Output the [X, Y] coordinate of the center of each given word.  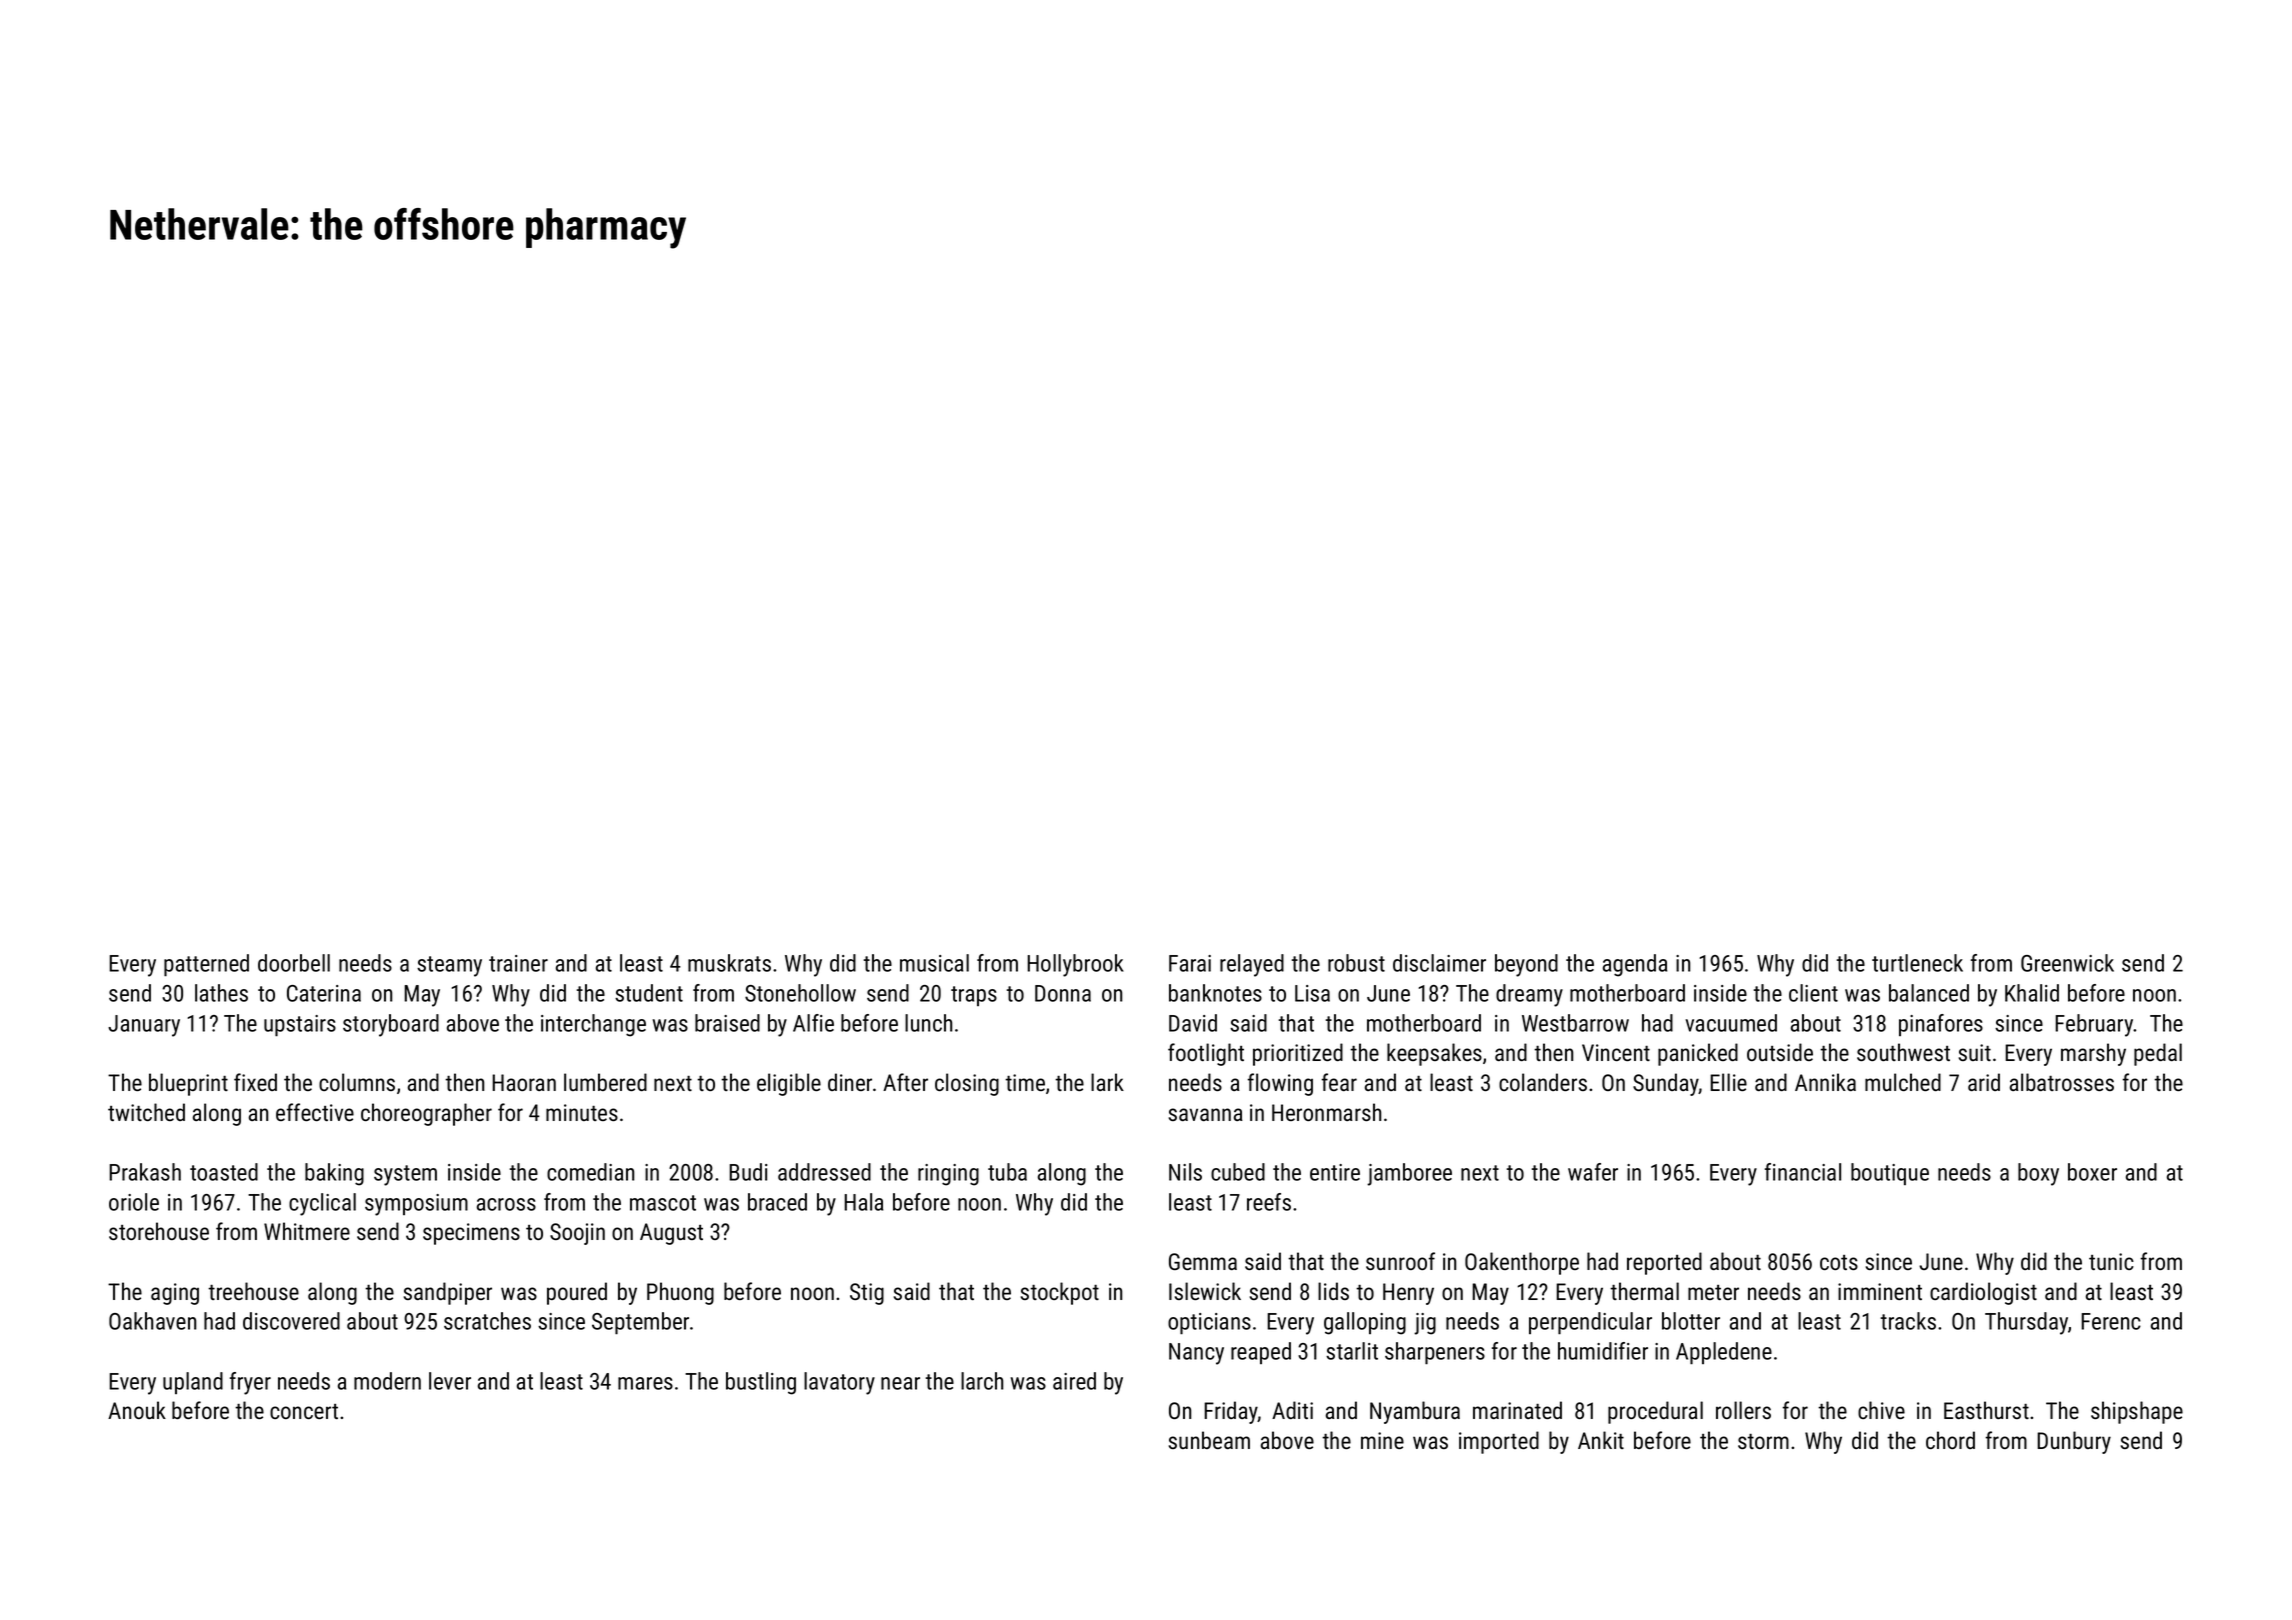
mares [645, 1383]
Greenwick [2067, 963]
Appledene [1724, 1353]
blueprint [188, 1084]
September [640, 1323]
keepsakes [1434, 1054]
